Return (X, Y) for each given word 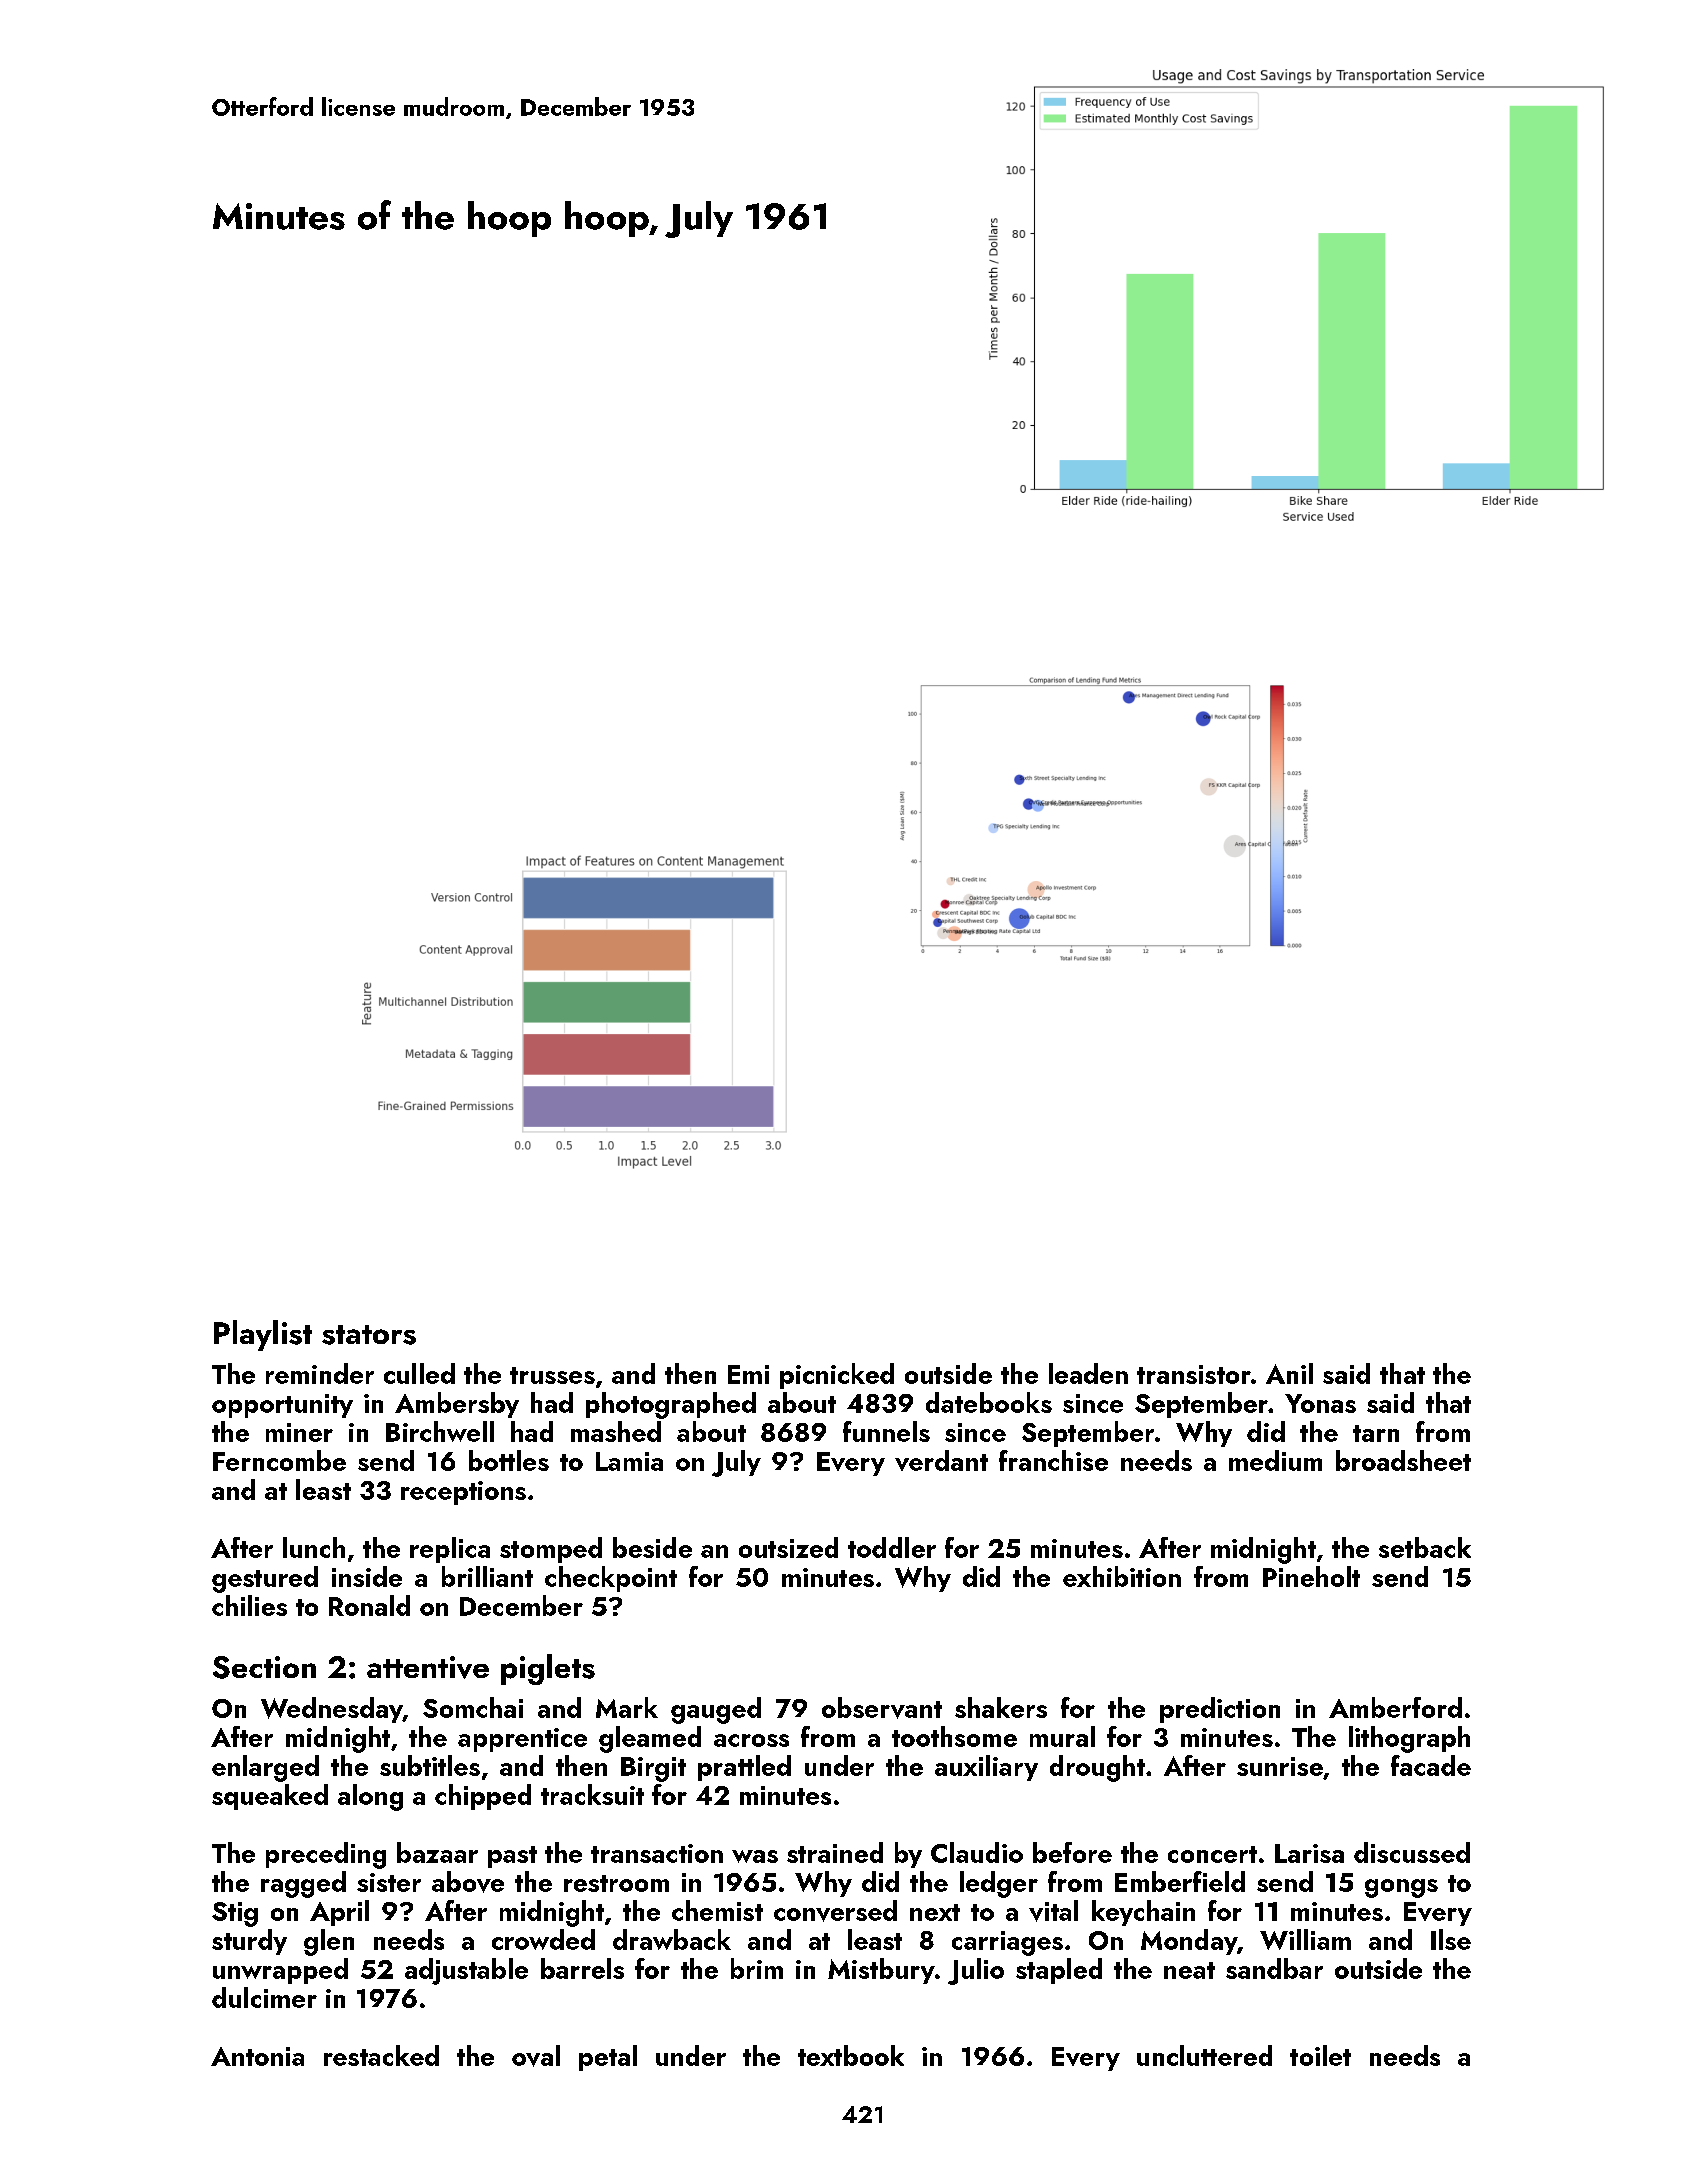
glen (329, 1942)
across (751, 1740)
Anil (1289, 1373)
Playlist (263, 1335)
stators (369, 1335)
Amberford (1395, 1707)
